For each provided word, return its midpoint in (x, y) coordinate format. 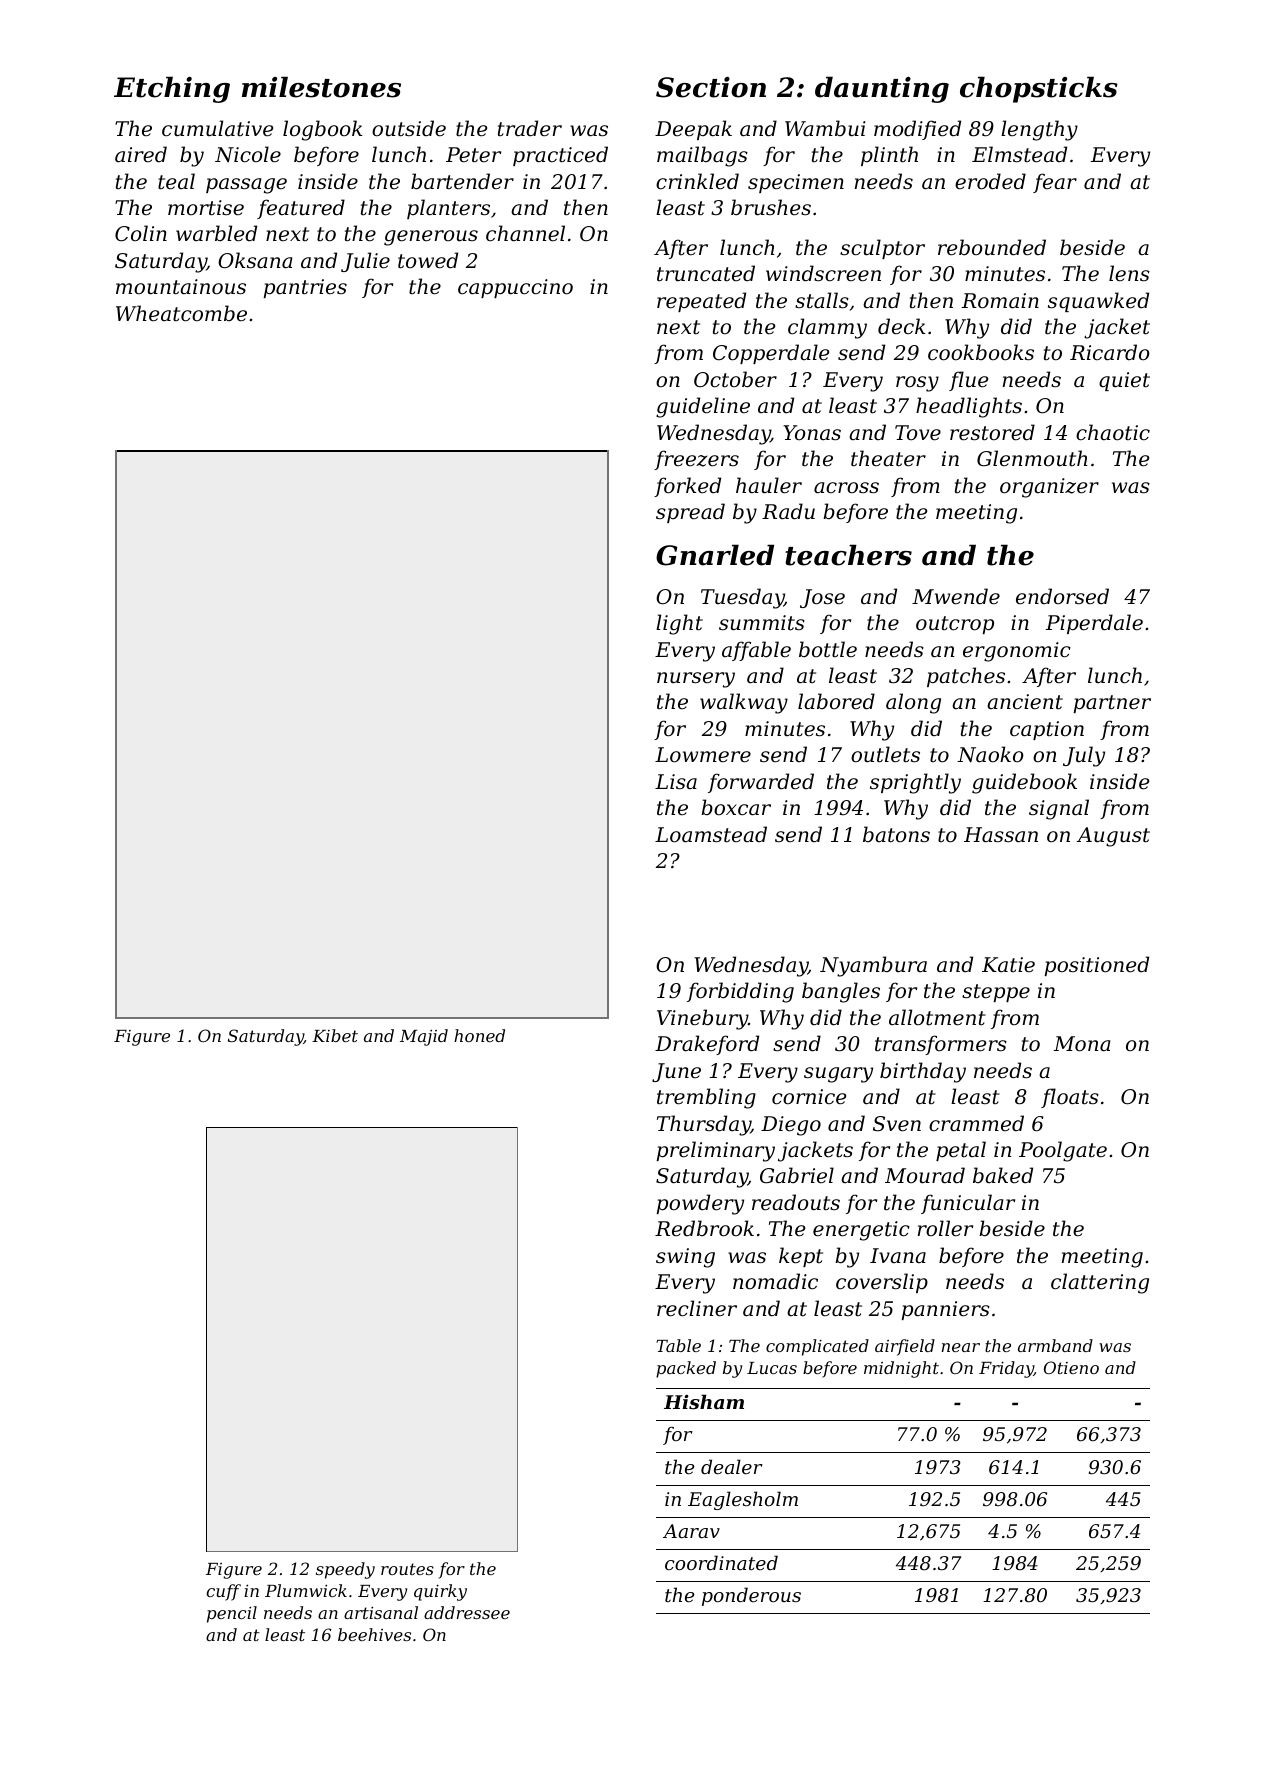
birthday (923, 1072)
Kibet (335, 1035)
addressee (467, 1612)
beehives (374, 1634)
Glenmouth (1032, 458)
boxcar (736, 807)
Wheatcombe (181, 313)
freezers (696, 460)
